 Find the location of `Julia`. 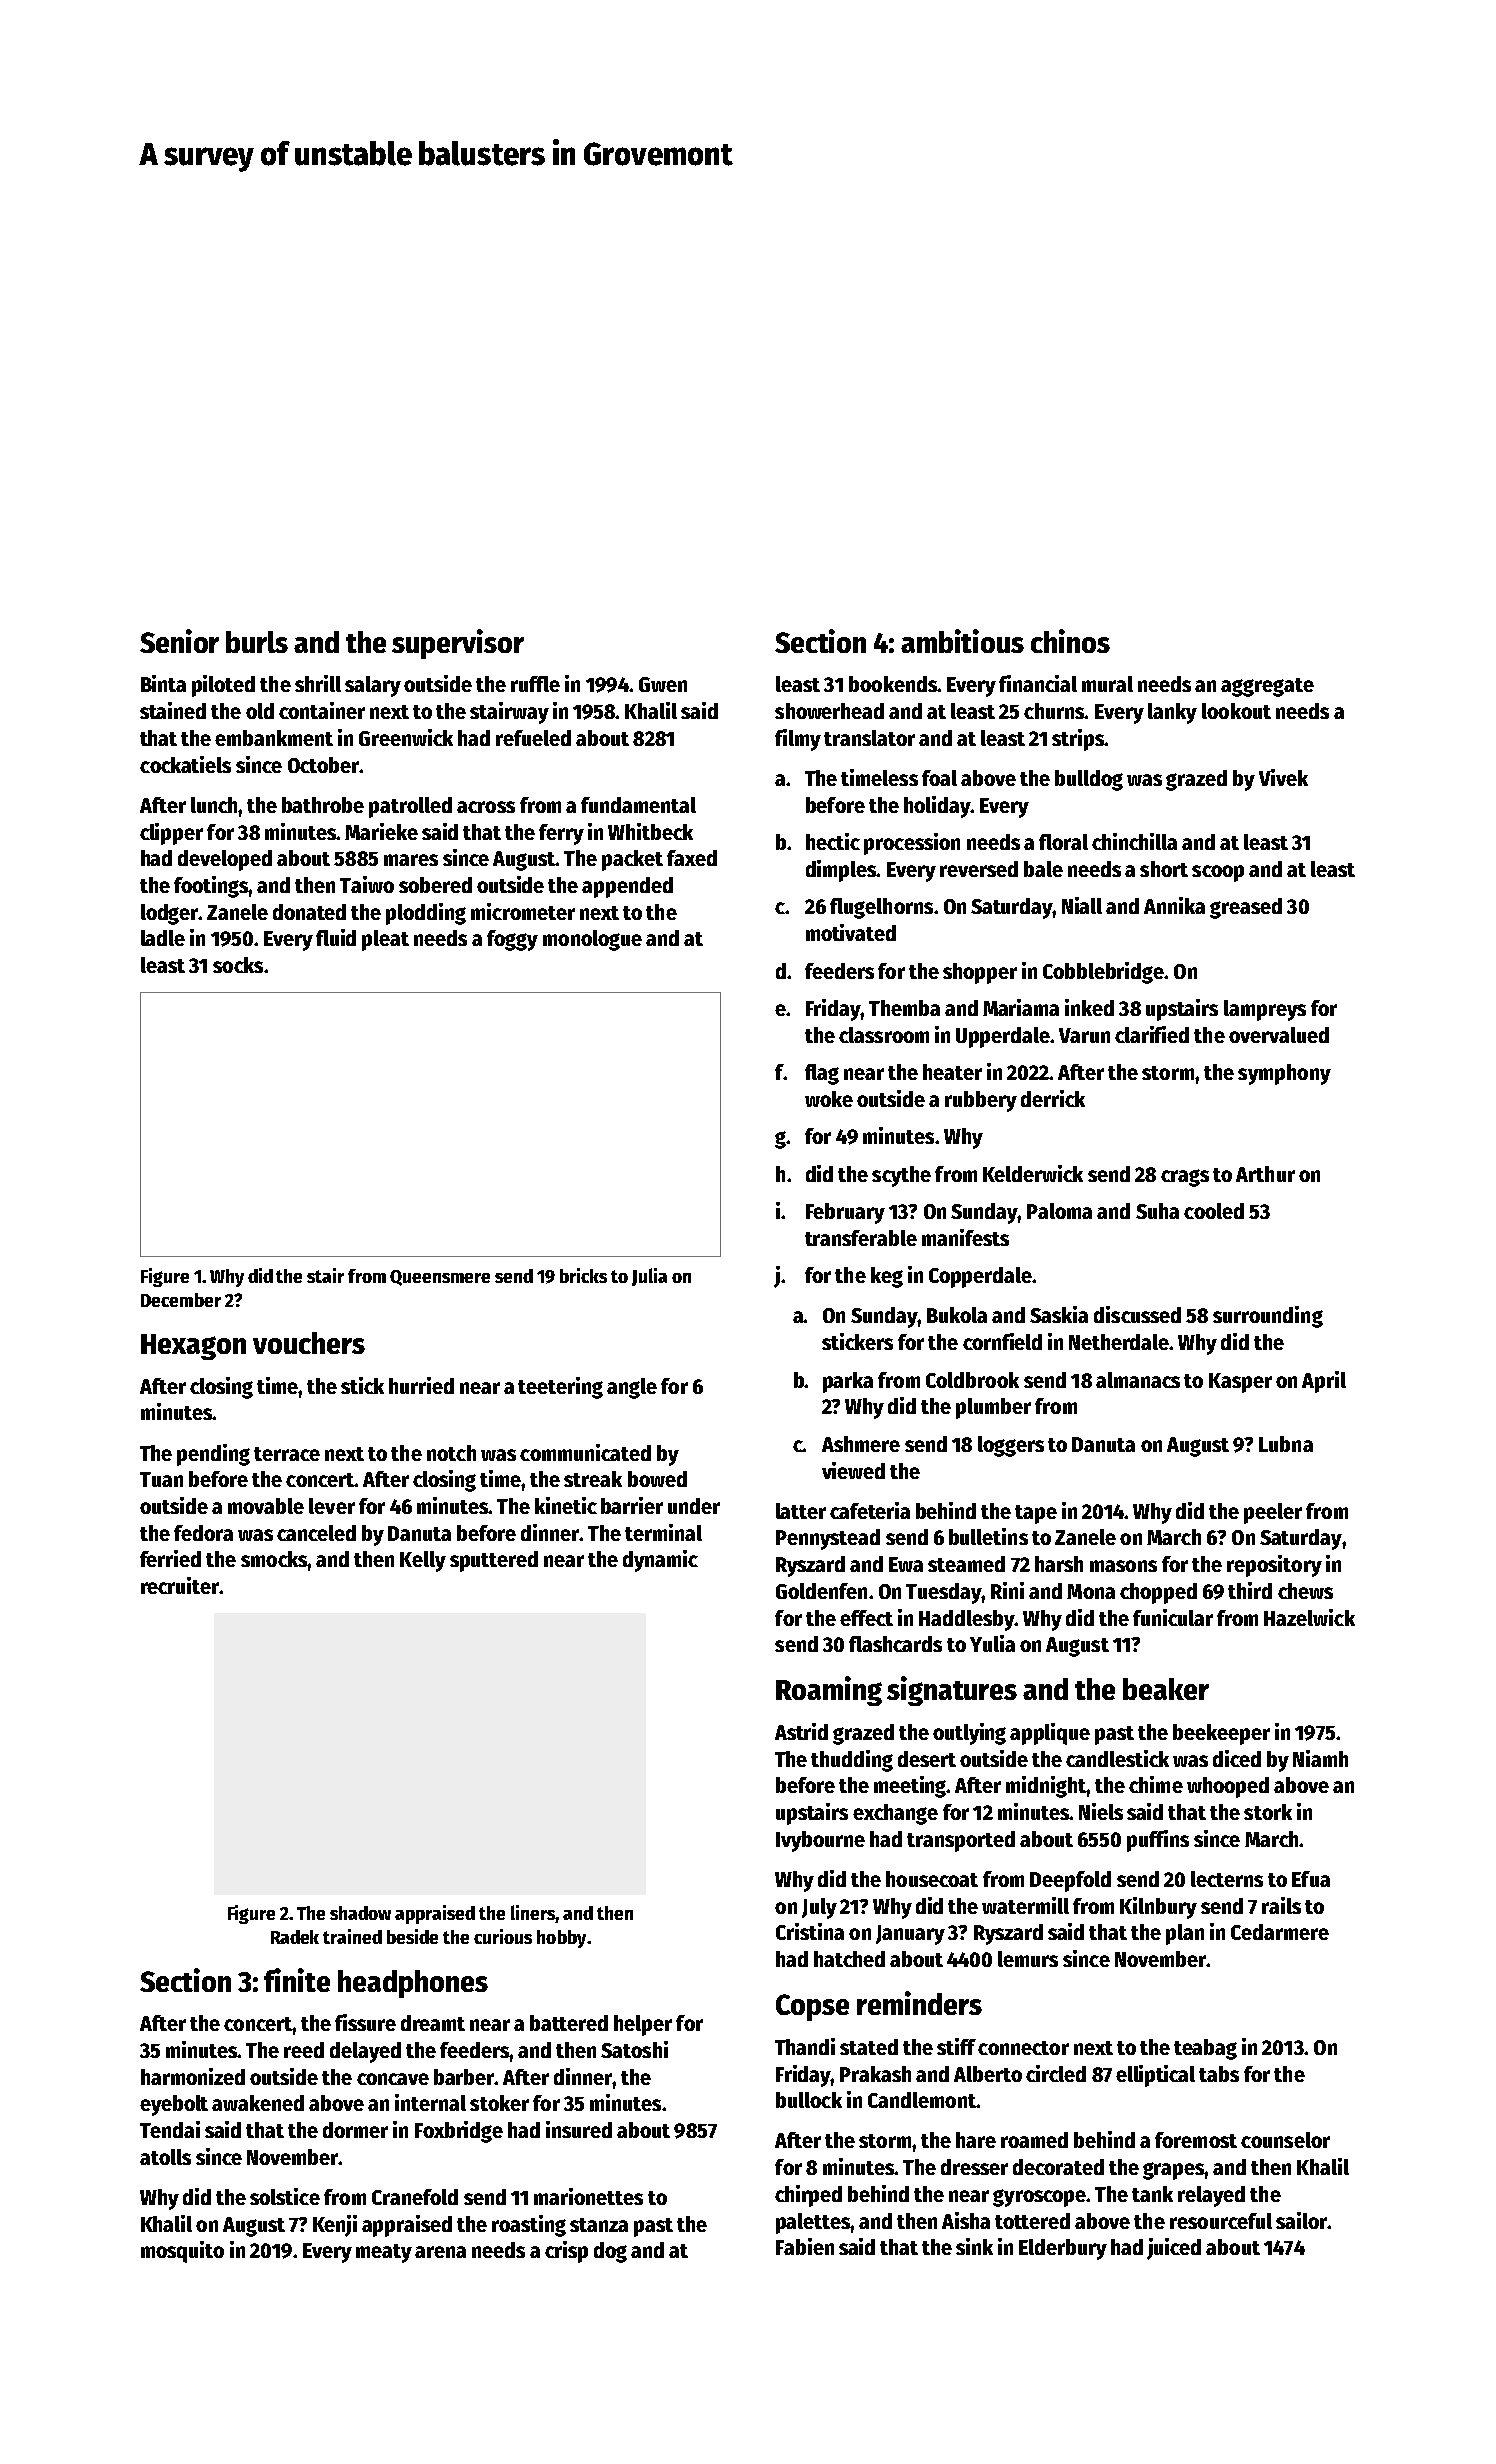

Julia is located at coordinates (649, 1277).
